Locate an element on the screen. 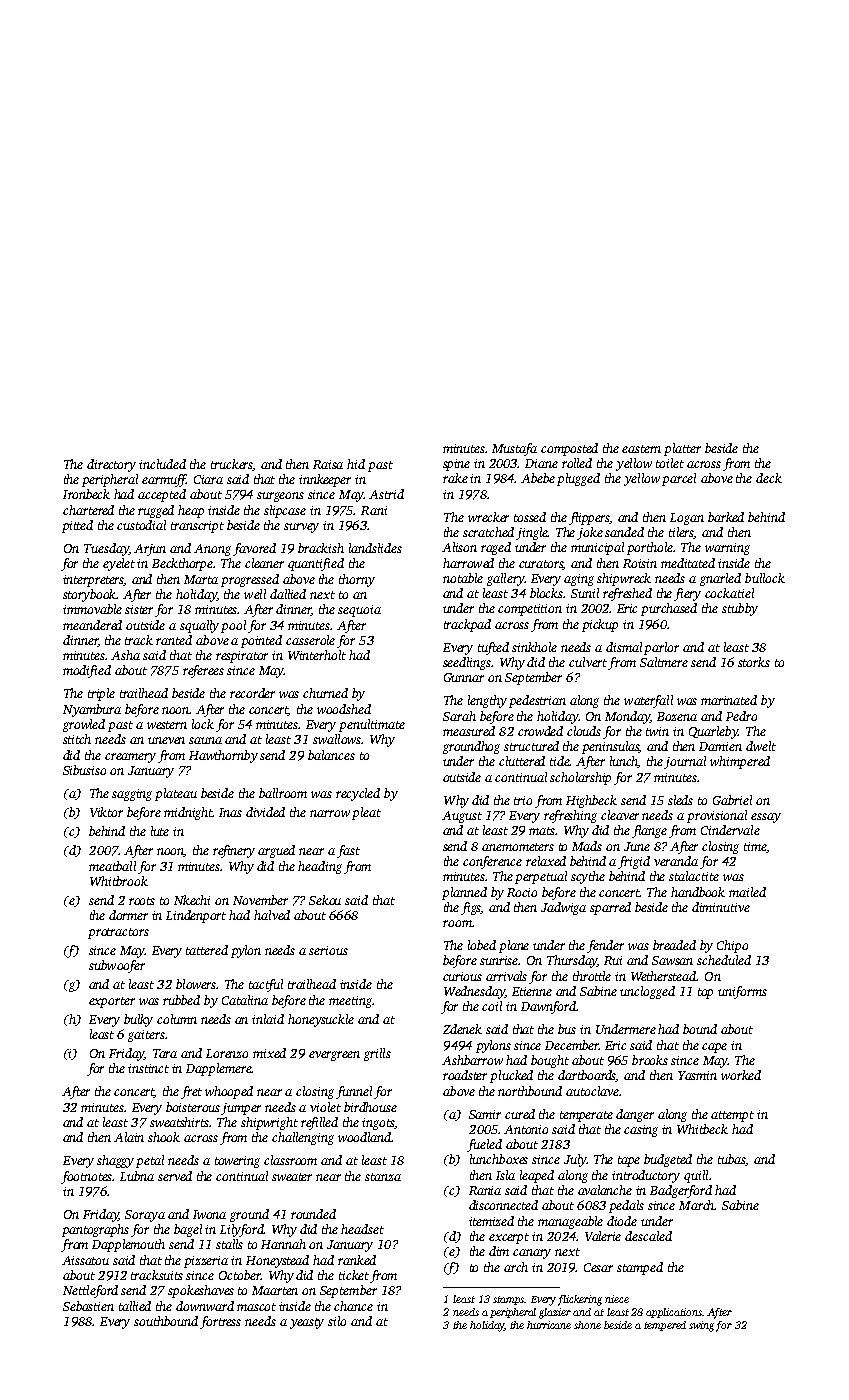  notable is located at coordinates (463, 578).
